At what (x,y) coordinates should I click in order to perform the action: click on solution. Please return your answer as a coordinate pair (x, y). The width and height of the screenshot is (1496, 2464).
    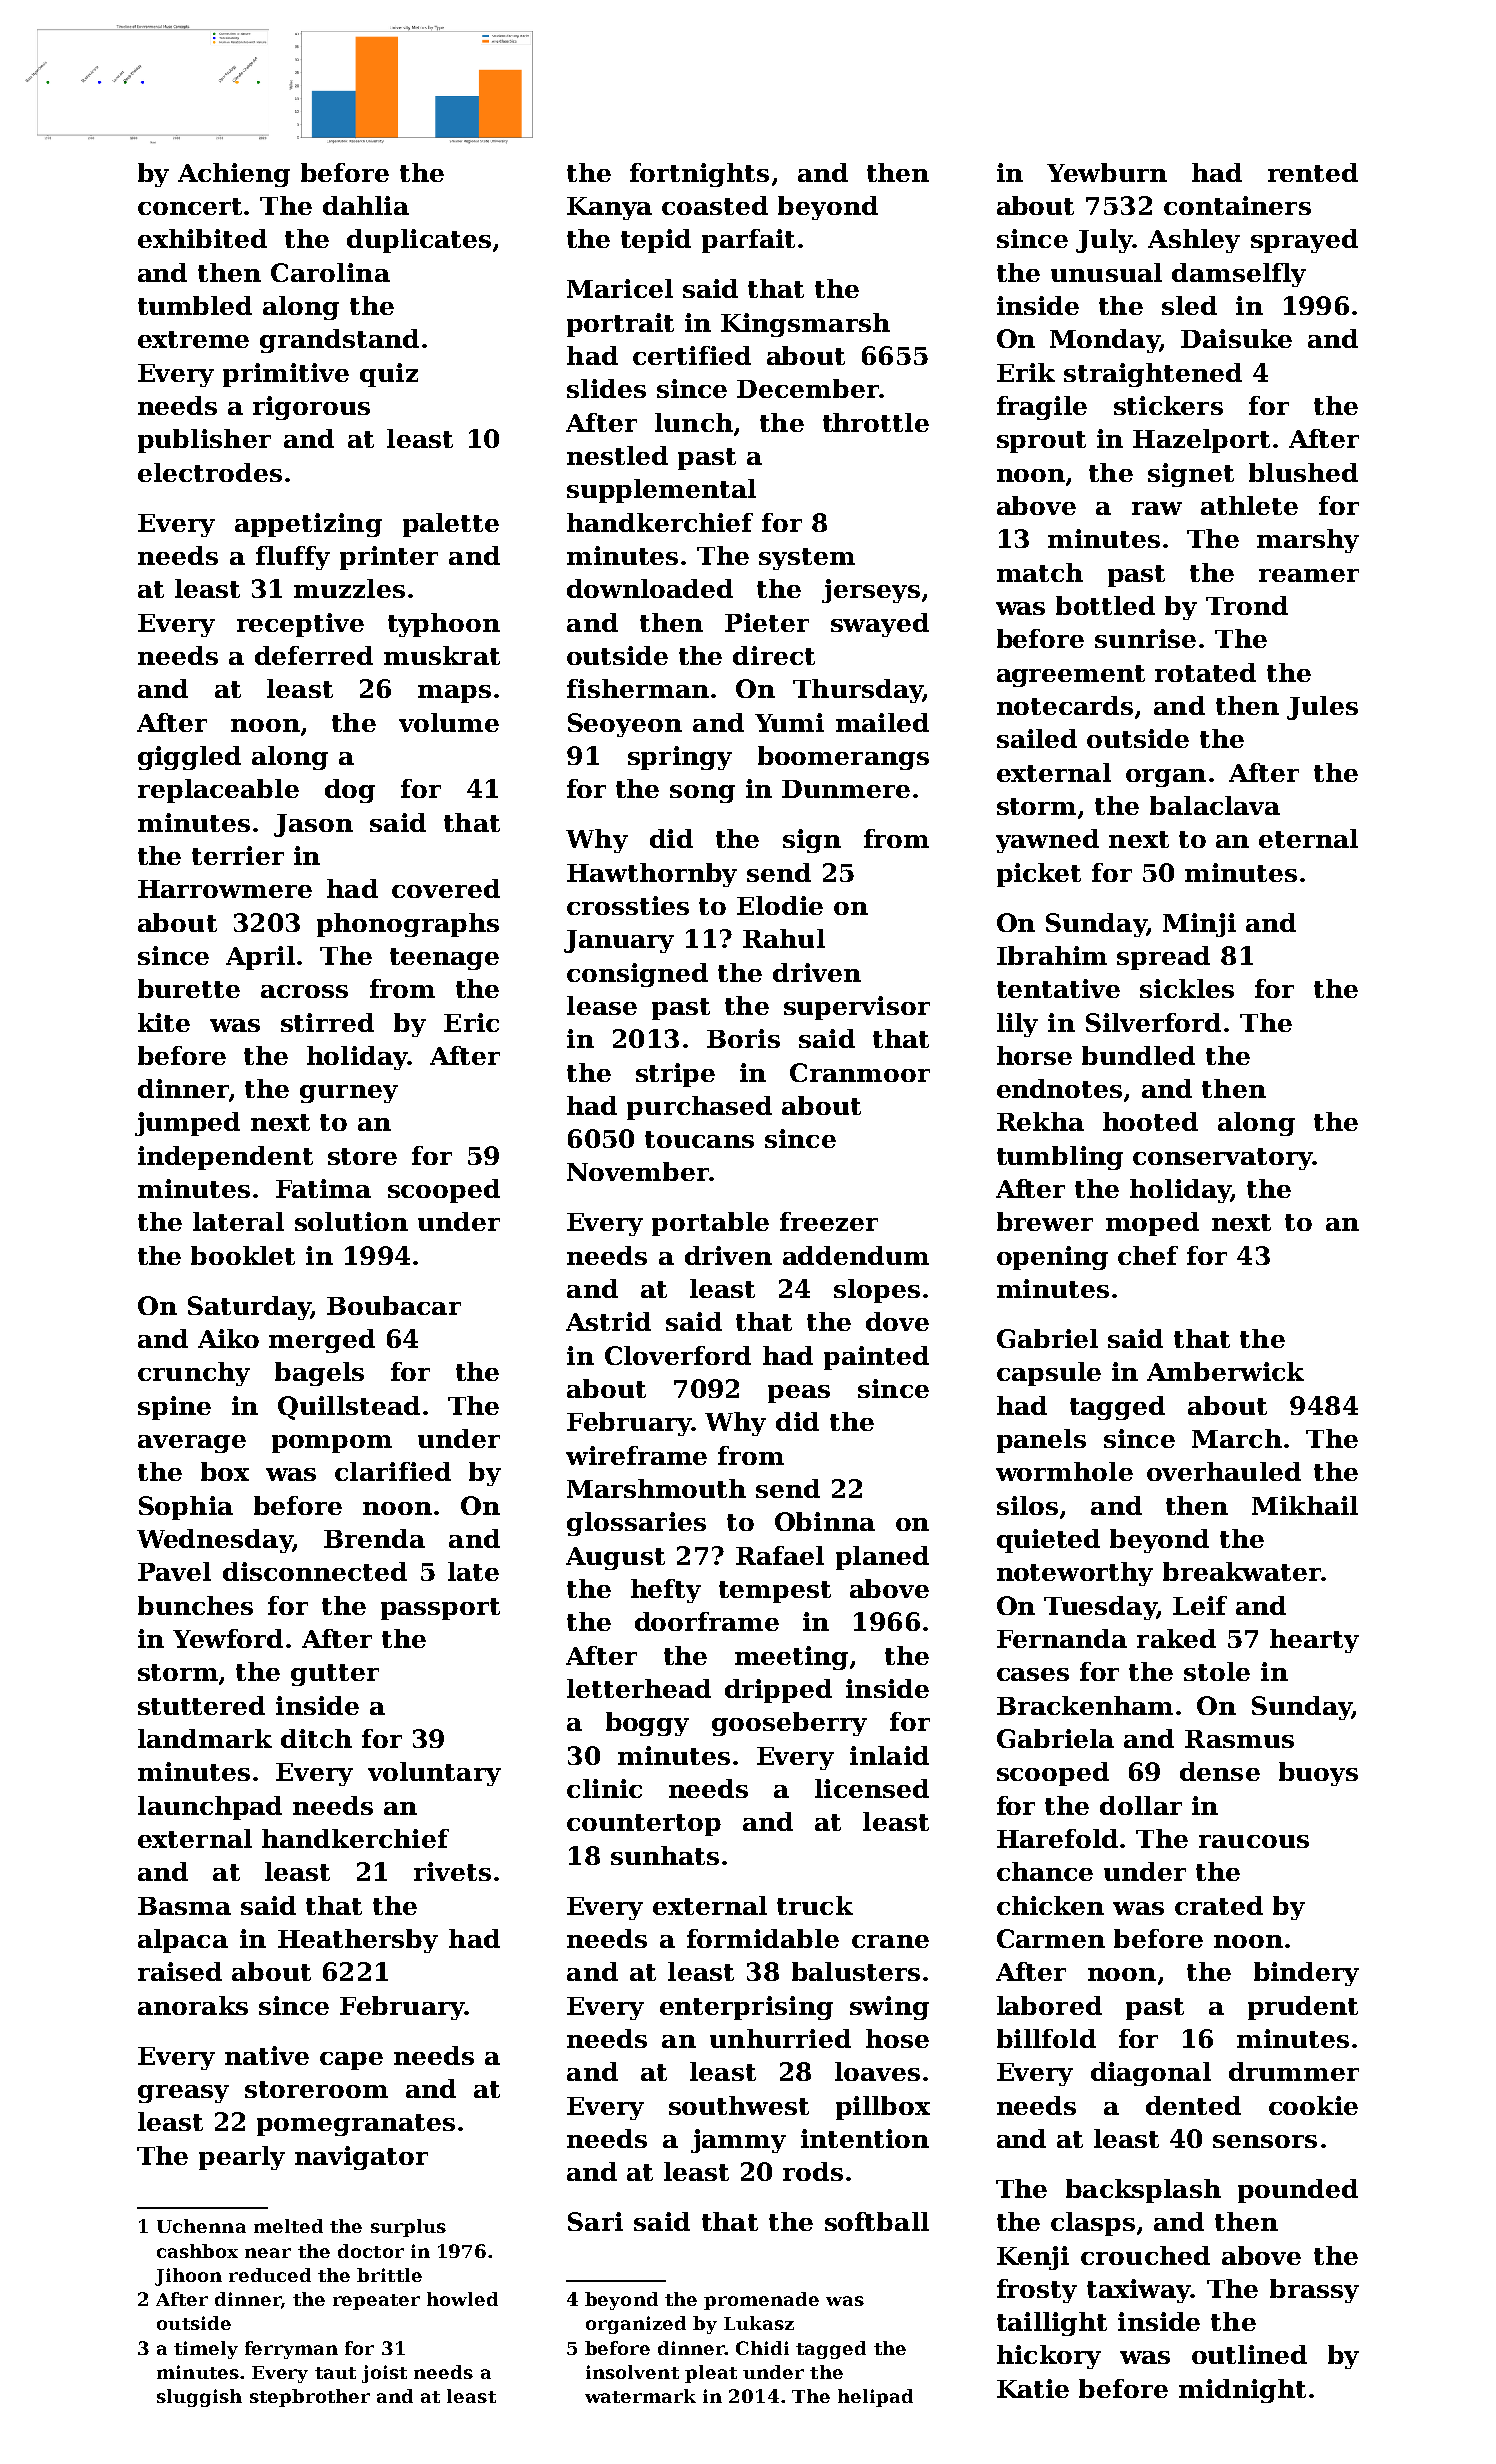
    Looking at the image, I should click on (351, 1221).
